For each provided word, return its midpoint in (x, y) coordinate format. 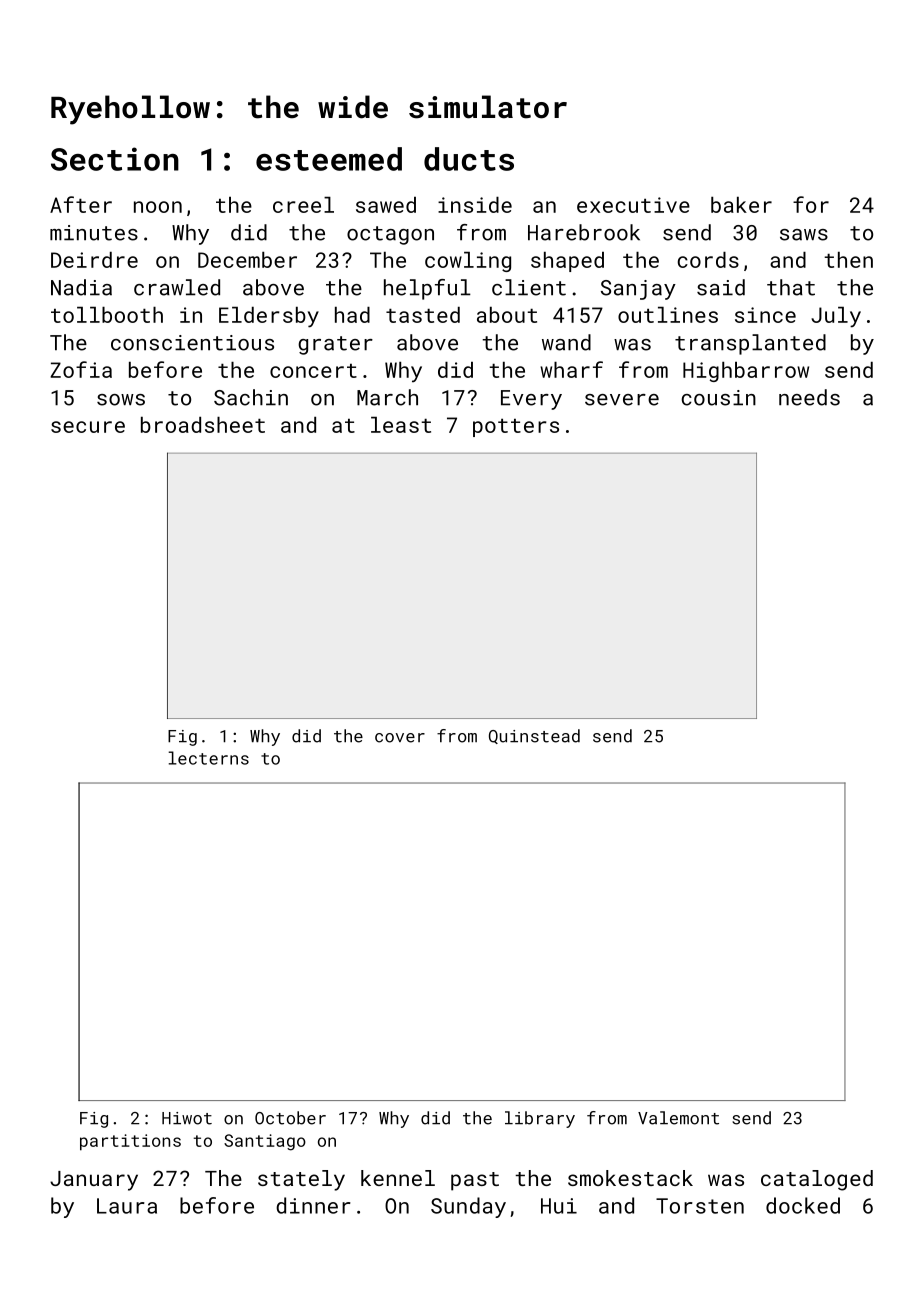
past (475, 1181)
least (401, 425)
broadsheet (203, 425)
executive (633, 205)
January (94, 1181)
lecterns (208, 758)
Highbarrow (746, 372)
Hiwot (187, 1118)
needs (809, 397)
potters (516, 428)
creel (303, 205)
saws (804, 235)
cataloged (817, 1180)
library (540, 1119)
